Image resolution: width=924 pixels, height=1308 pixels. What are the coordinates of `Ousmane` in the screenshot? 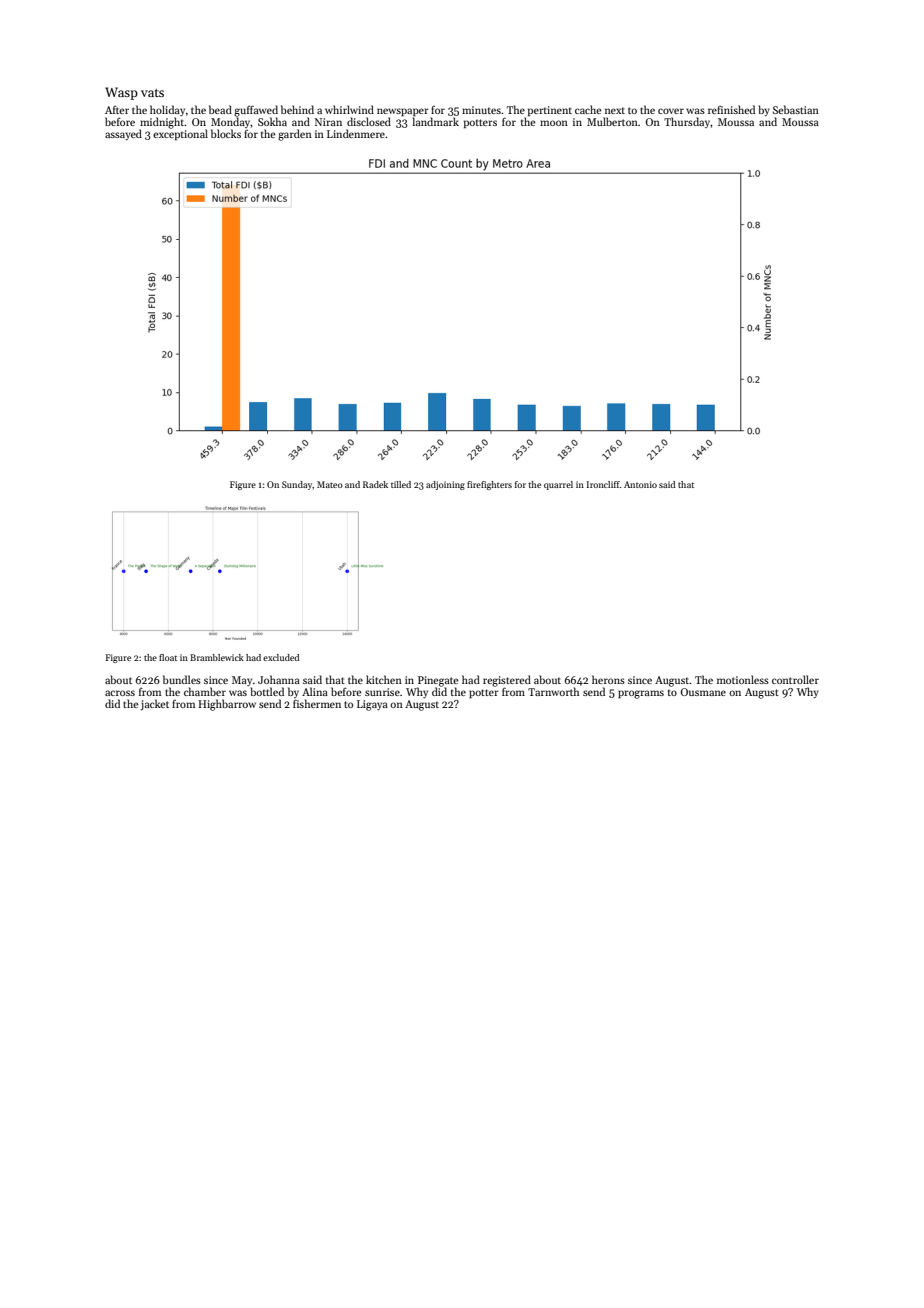 It's located at (703, 692).
